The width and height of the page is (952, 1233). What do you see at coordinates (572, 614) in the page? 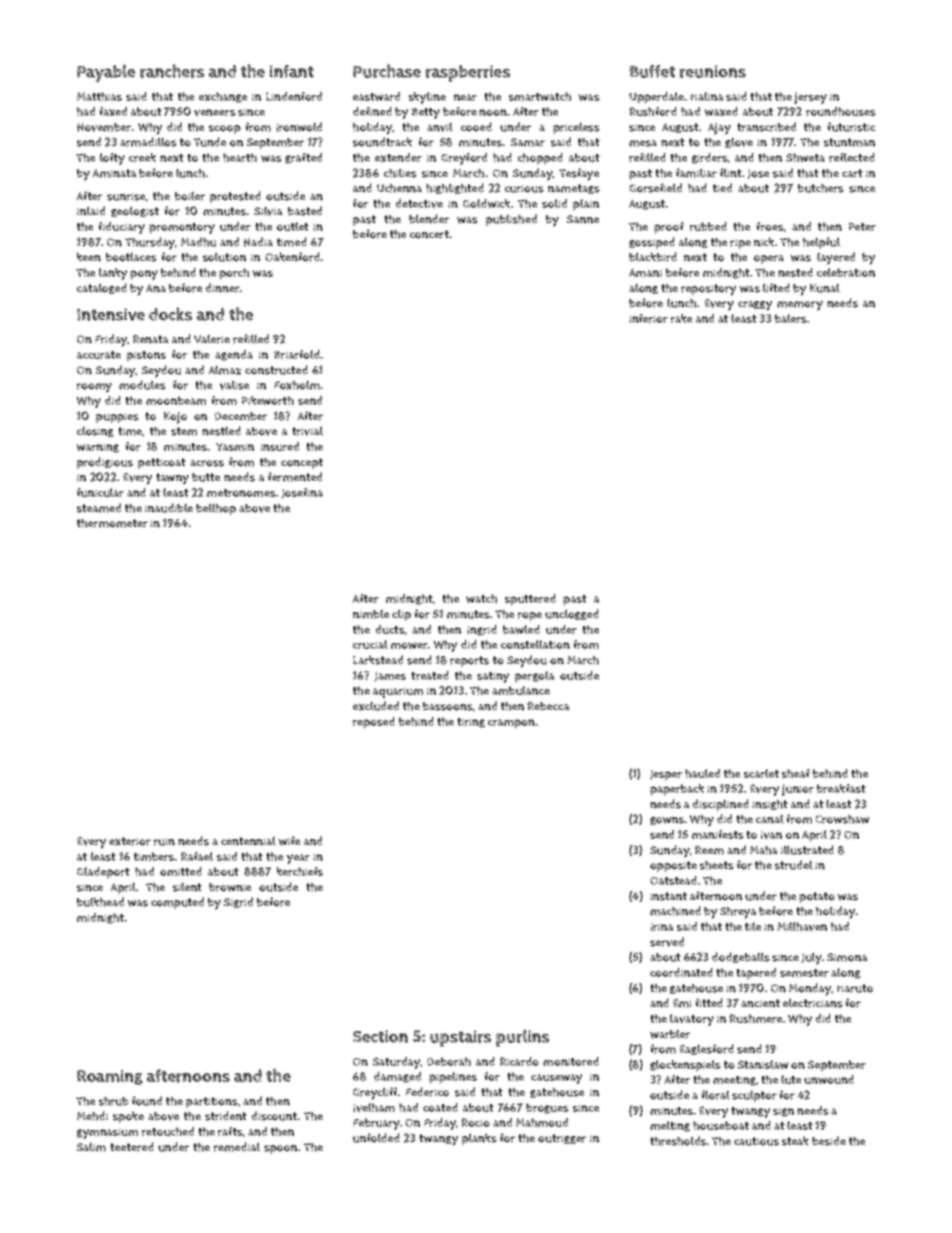
I see `unclogged` at bounding box center [572, 614].
